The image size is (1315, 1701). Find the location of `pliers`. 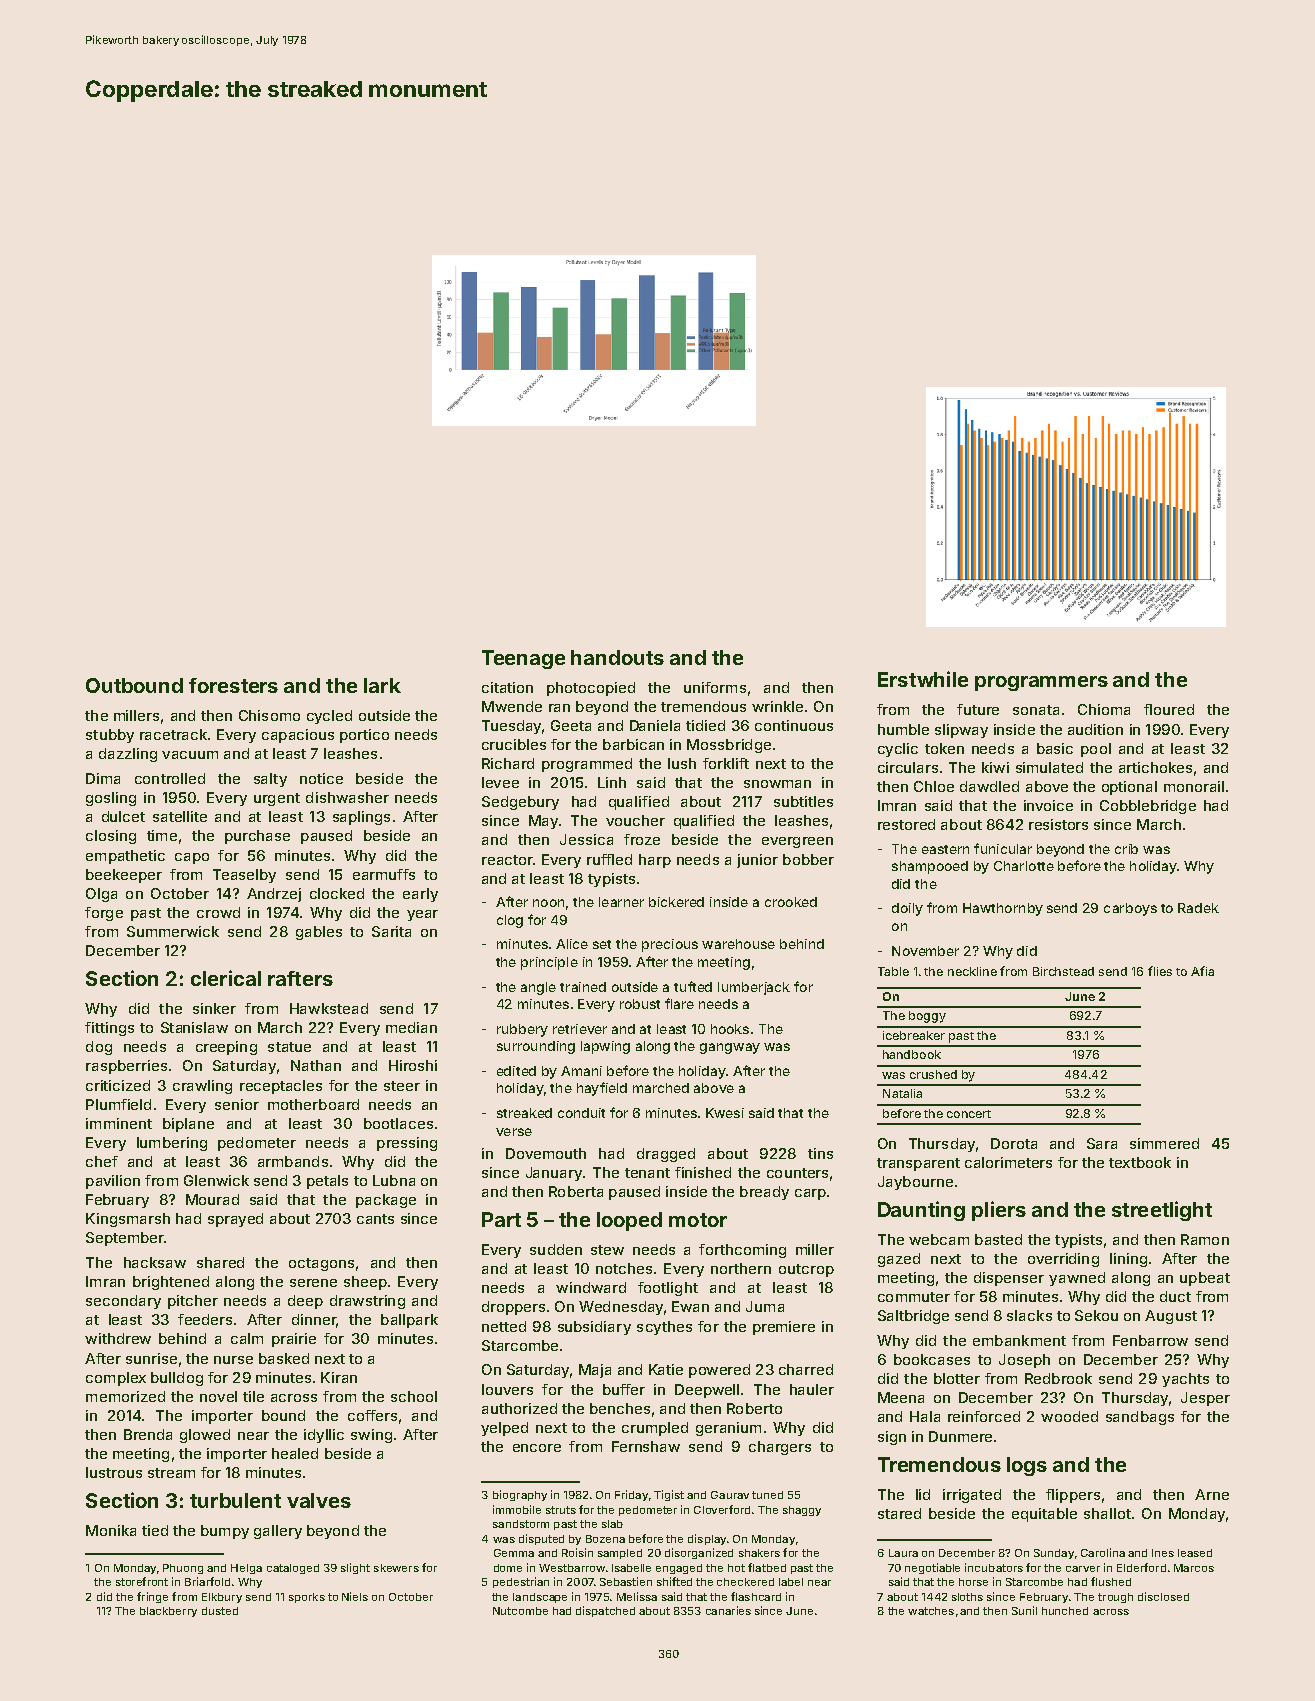

pliers is located at coordinates (999, 1211).
